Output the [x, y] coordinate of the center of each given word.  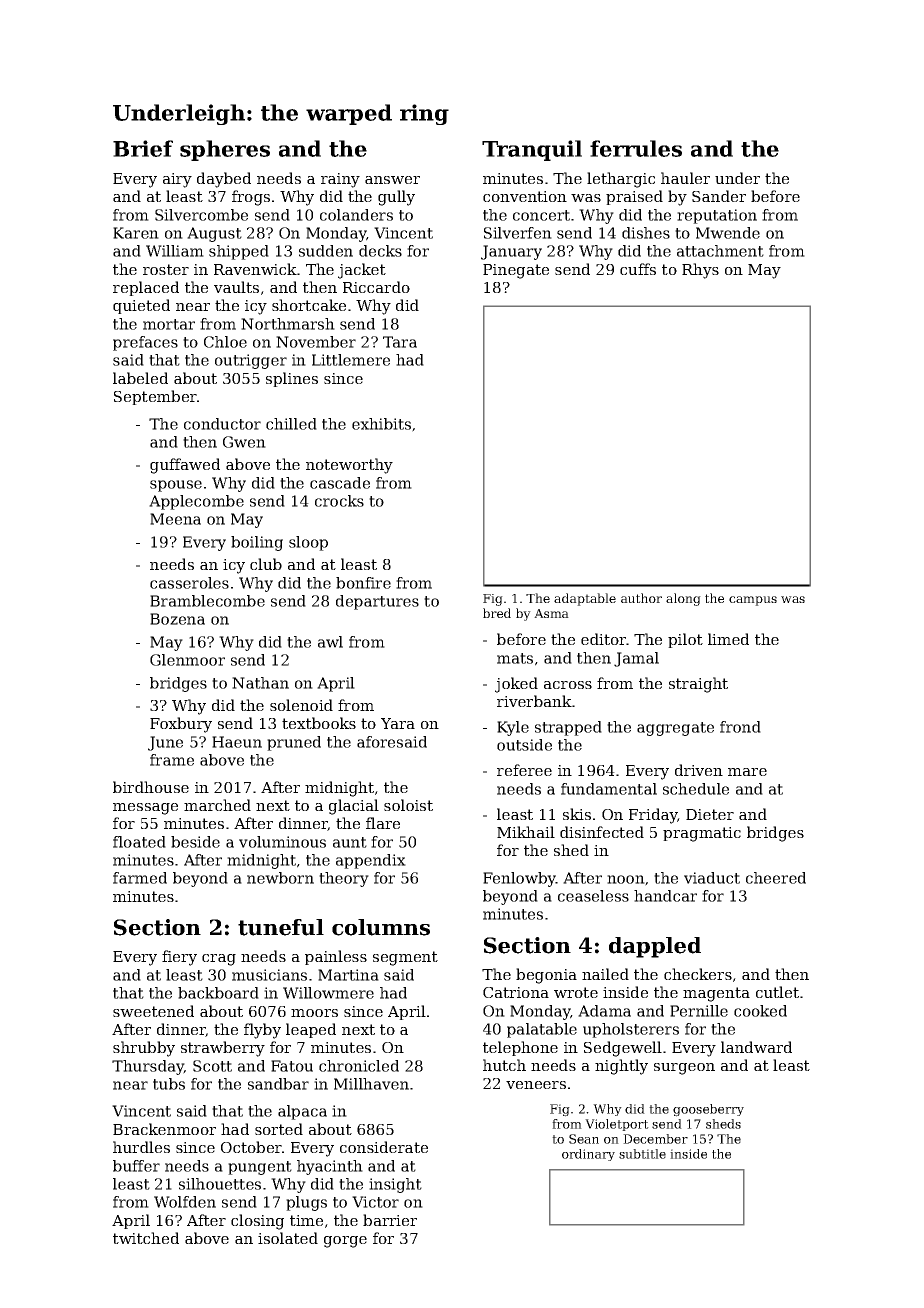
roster [166, 269]
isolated [288, 1238]
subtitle [642, 1154]
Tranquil [532, 150]
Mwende [728, 233]
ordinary [588, 1155]
